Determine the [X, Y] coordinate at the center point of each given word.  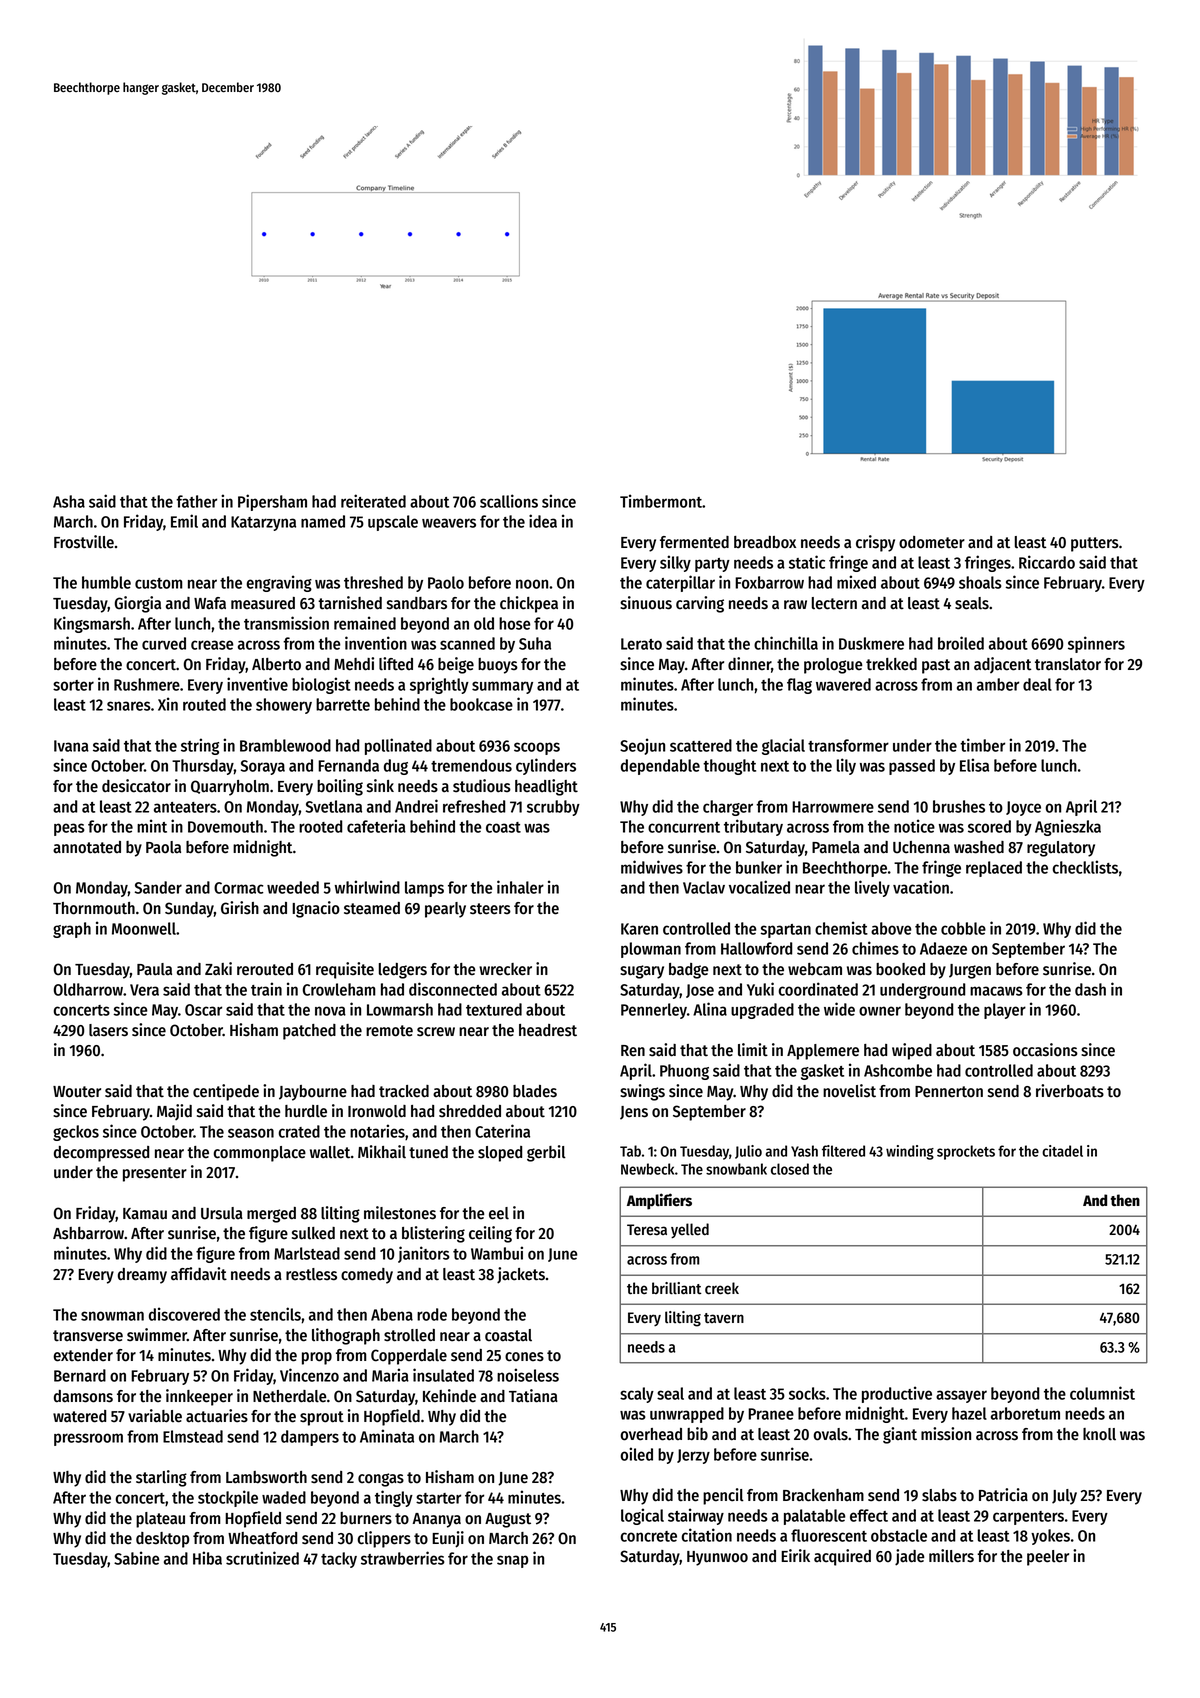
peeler [1048, 1558]
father [196, 501]
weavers [449, 523]
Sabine [137, 1558]
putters [1095, 544]
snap [512, 1561]
